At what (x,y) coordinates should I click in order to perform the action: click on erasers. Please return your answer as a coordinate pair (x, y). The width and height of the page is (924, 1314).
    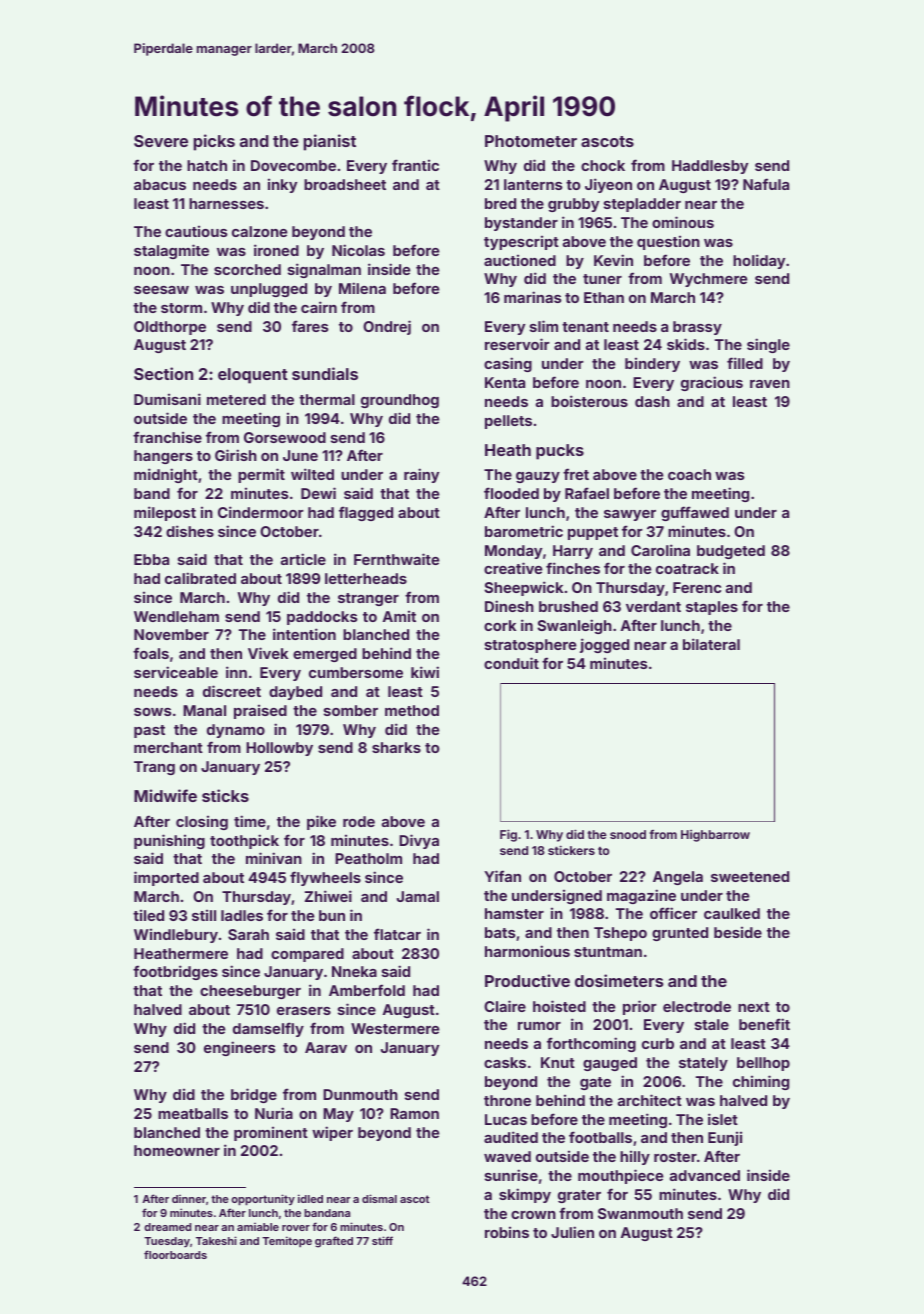
    Looking at the image, I should click on (304, 1011).
